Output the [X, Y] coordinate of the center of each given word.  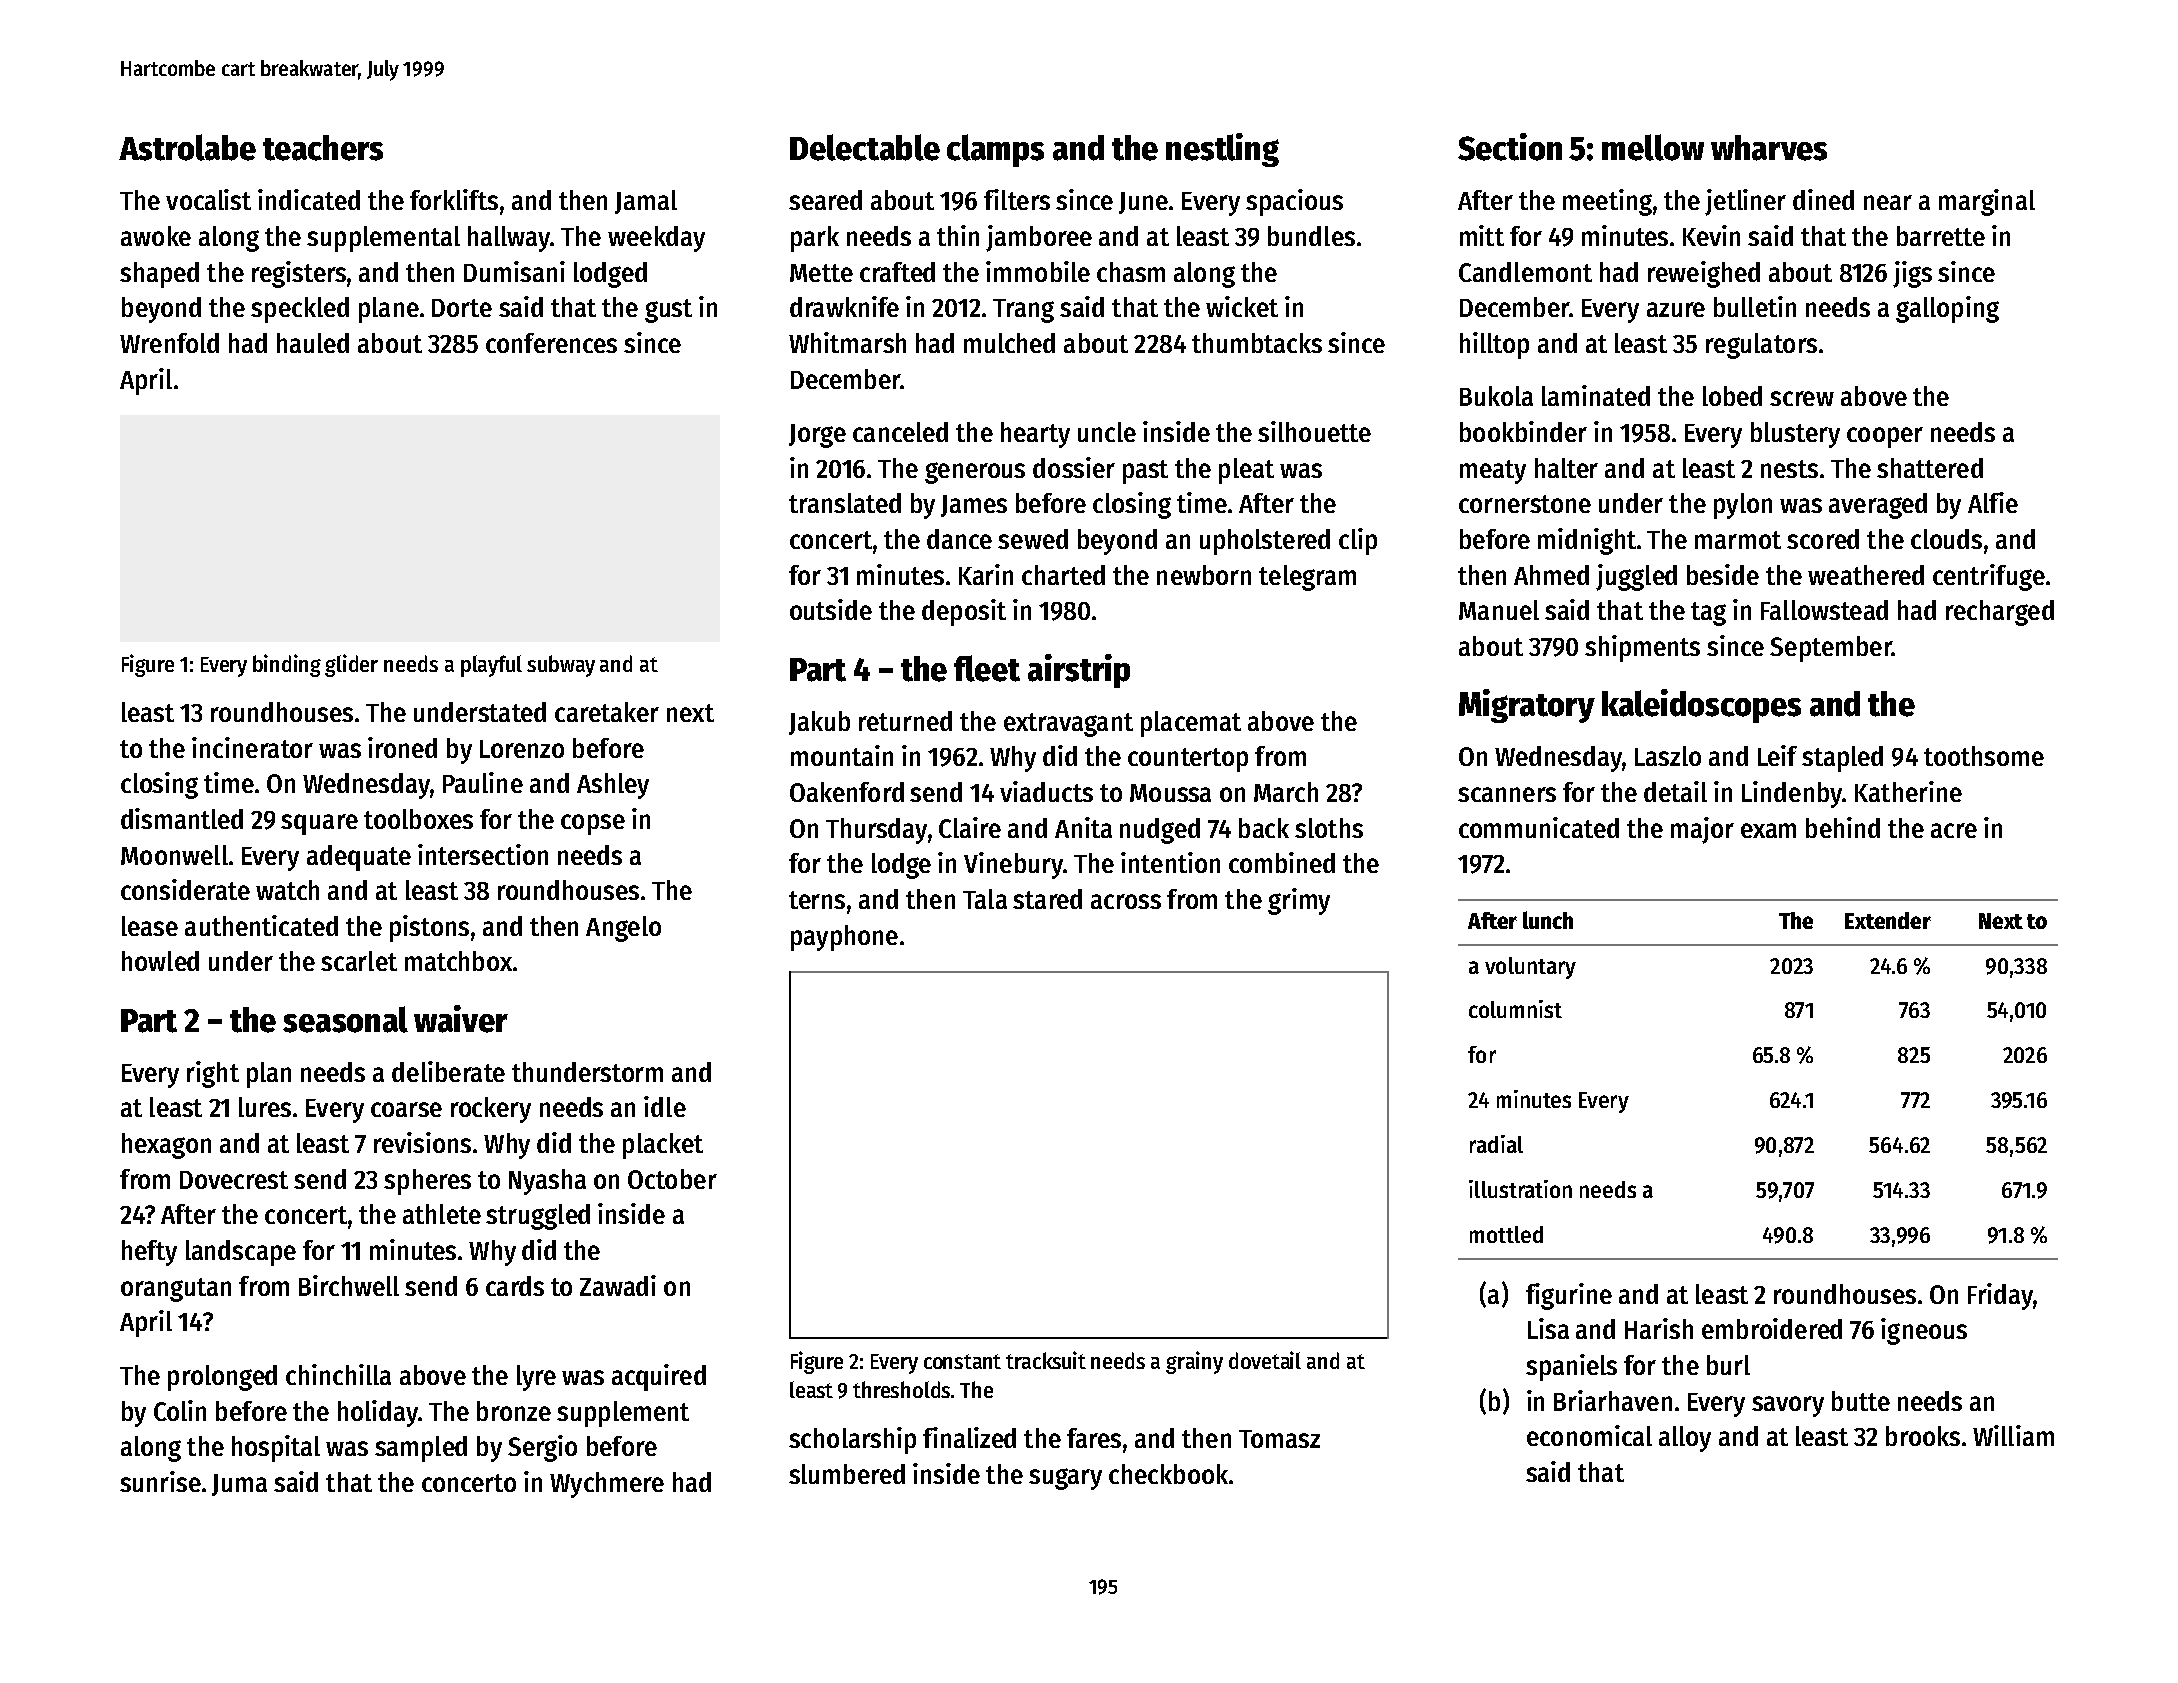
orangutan [176, 1290]
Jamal [646, 202]
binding [287, 665]
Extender [1888, 920]
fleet [987, 668]
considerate [185, 889]
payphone [844, 938]
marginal [1987, 202]
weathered [1866, 575]
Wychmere [607, 1485]
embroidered [1772, 1328]
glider [351, 665]
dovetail [1265, 1360]
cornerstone [1525, 504]
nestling [1222, 150]
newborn [1204, 575]
